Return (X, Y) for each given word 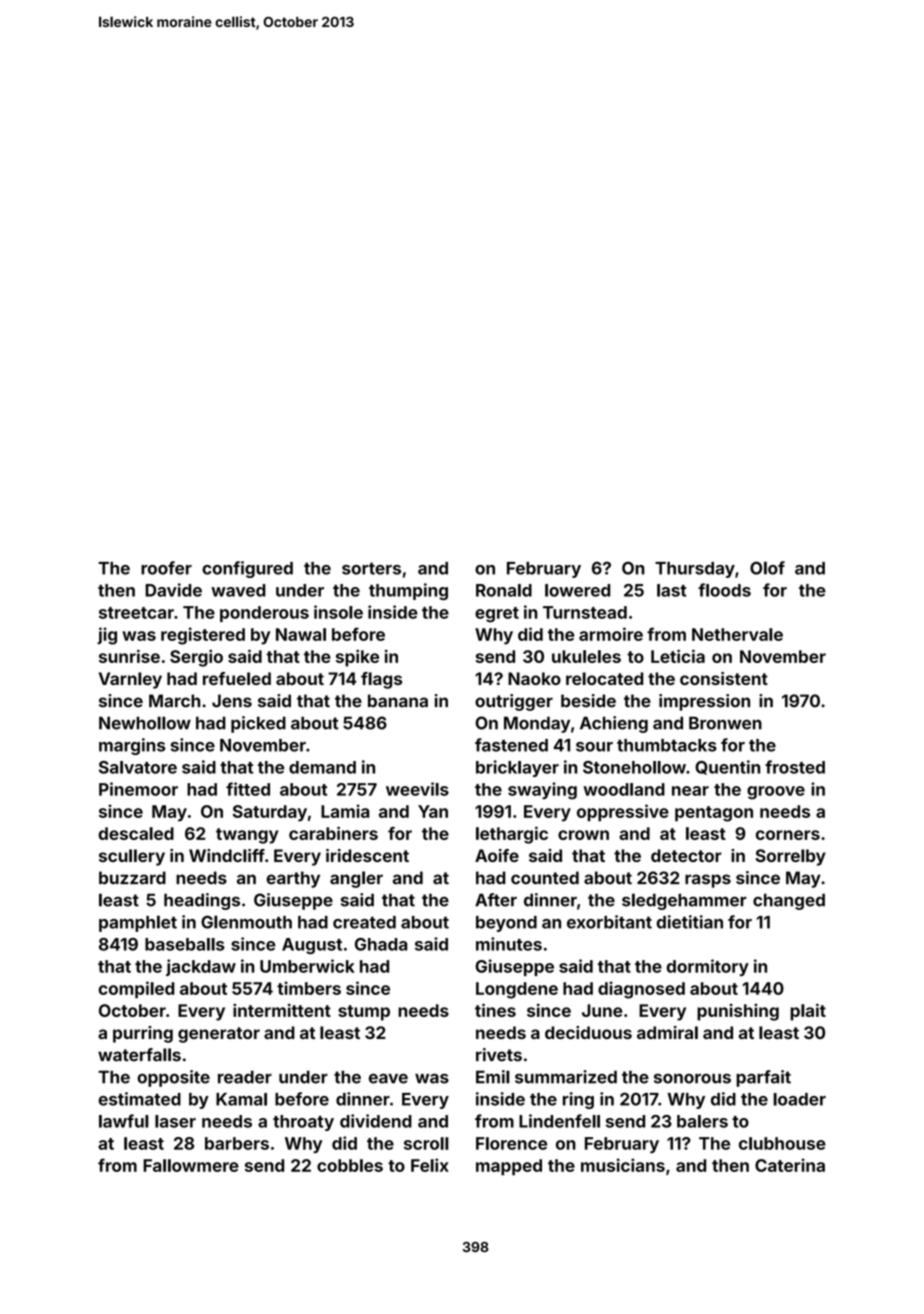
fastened (511, 745)
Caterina (790, 1165)
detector (686, 855)
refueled (237, 678)
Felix (430, 1165)
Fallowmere (191, 1165)
